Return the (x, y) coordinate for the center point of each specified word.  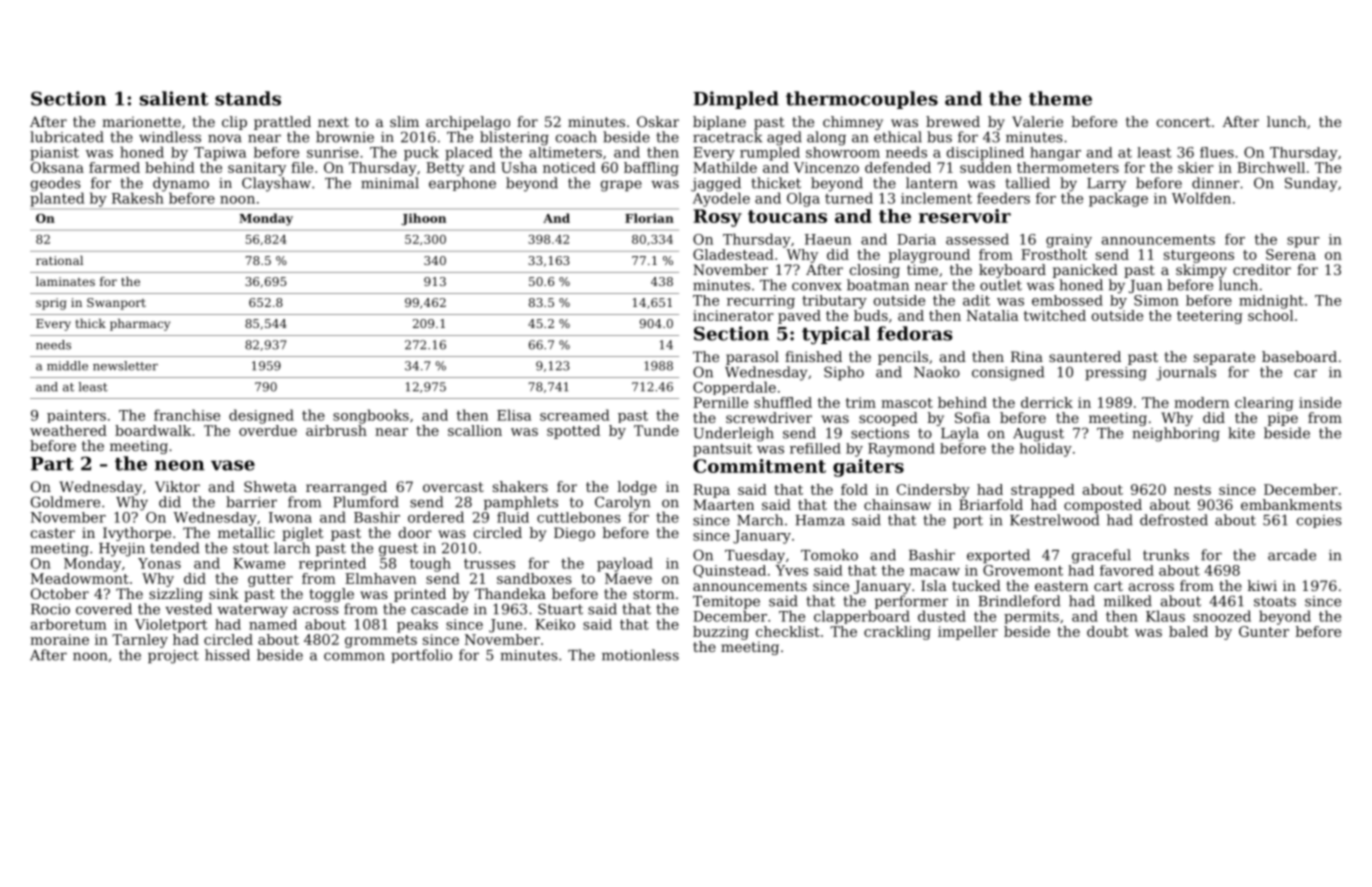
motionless (640, 655)
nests (1192, 490)
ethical (898, 137)
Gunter (1264, 631)
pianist (54, 154)
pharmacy (140, 325)
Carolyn (623, 503)
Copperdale (734, 388)
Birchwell (1271, 167)
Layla (960, 434)
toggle (332, 595)
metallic (246, 532)
